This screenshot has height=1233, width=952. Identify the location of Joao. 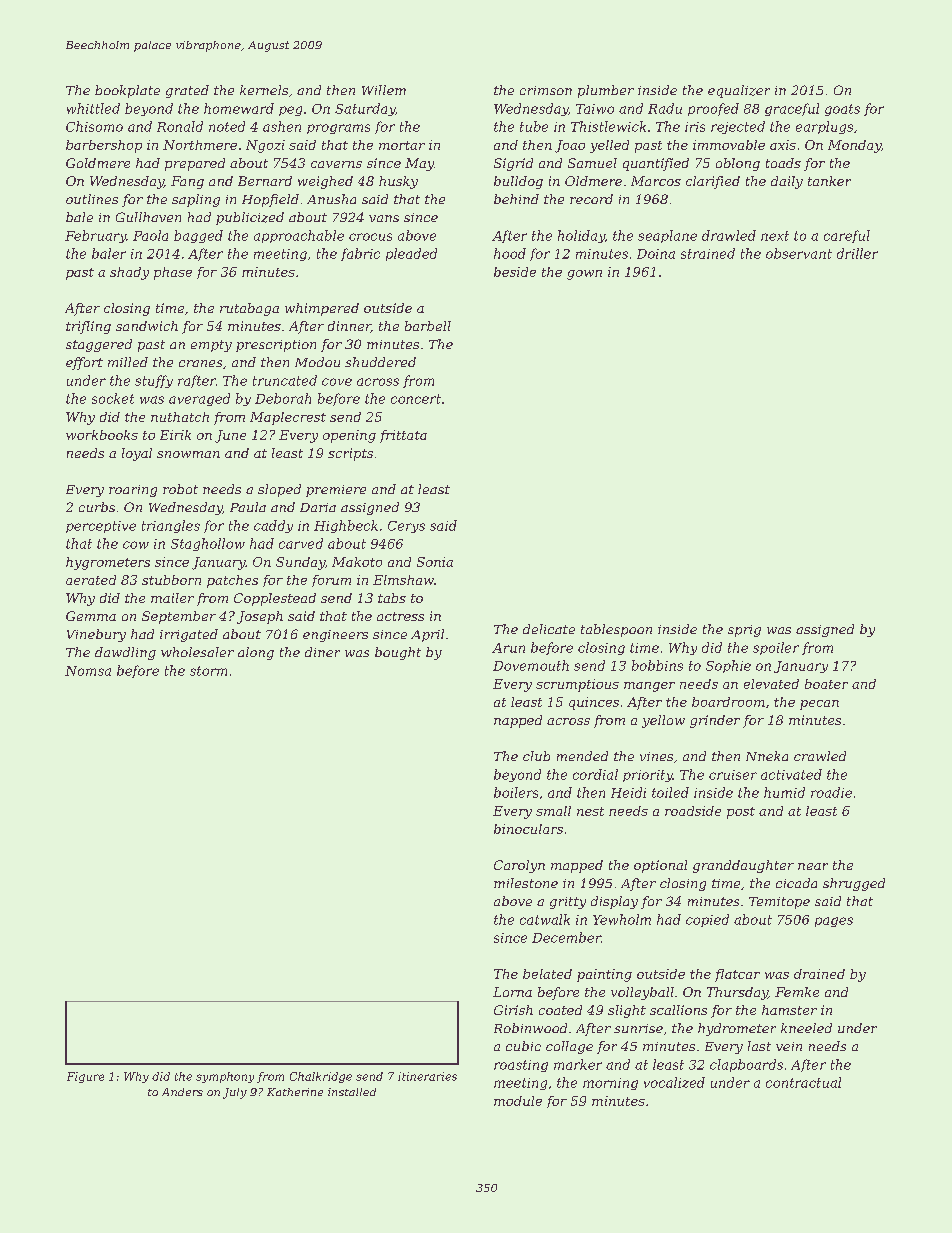
(570, 146).
